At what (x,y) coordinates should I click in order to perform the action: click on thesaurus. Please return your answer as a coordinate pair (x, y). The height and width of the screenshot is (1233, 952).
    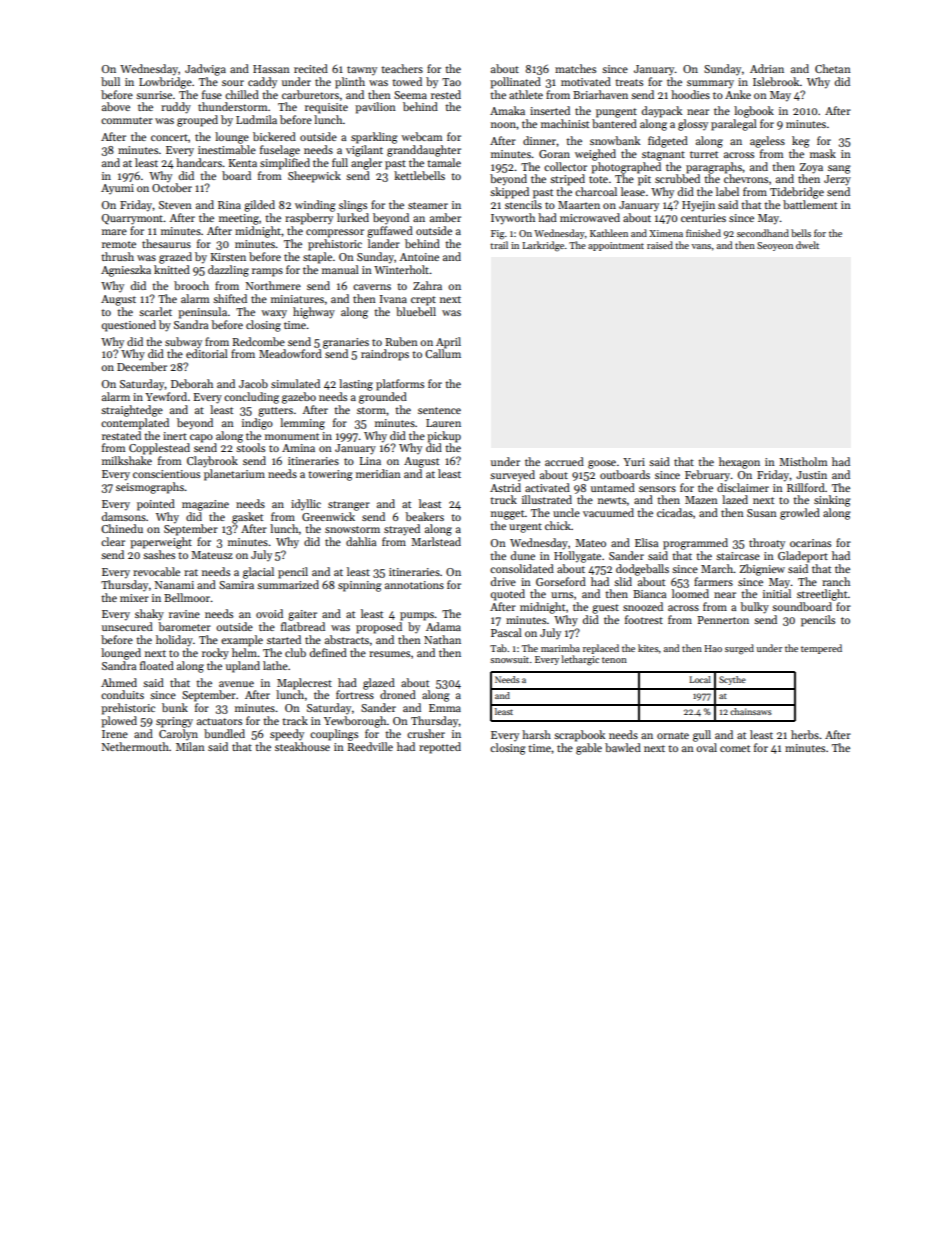
    Looking at the image, I should click on (166, 243).
